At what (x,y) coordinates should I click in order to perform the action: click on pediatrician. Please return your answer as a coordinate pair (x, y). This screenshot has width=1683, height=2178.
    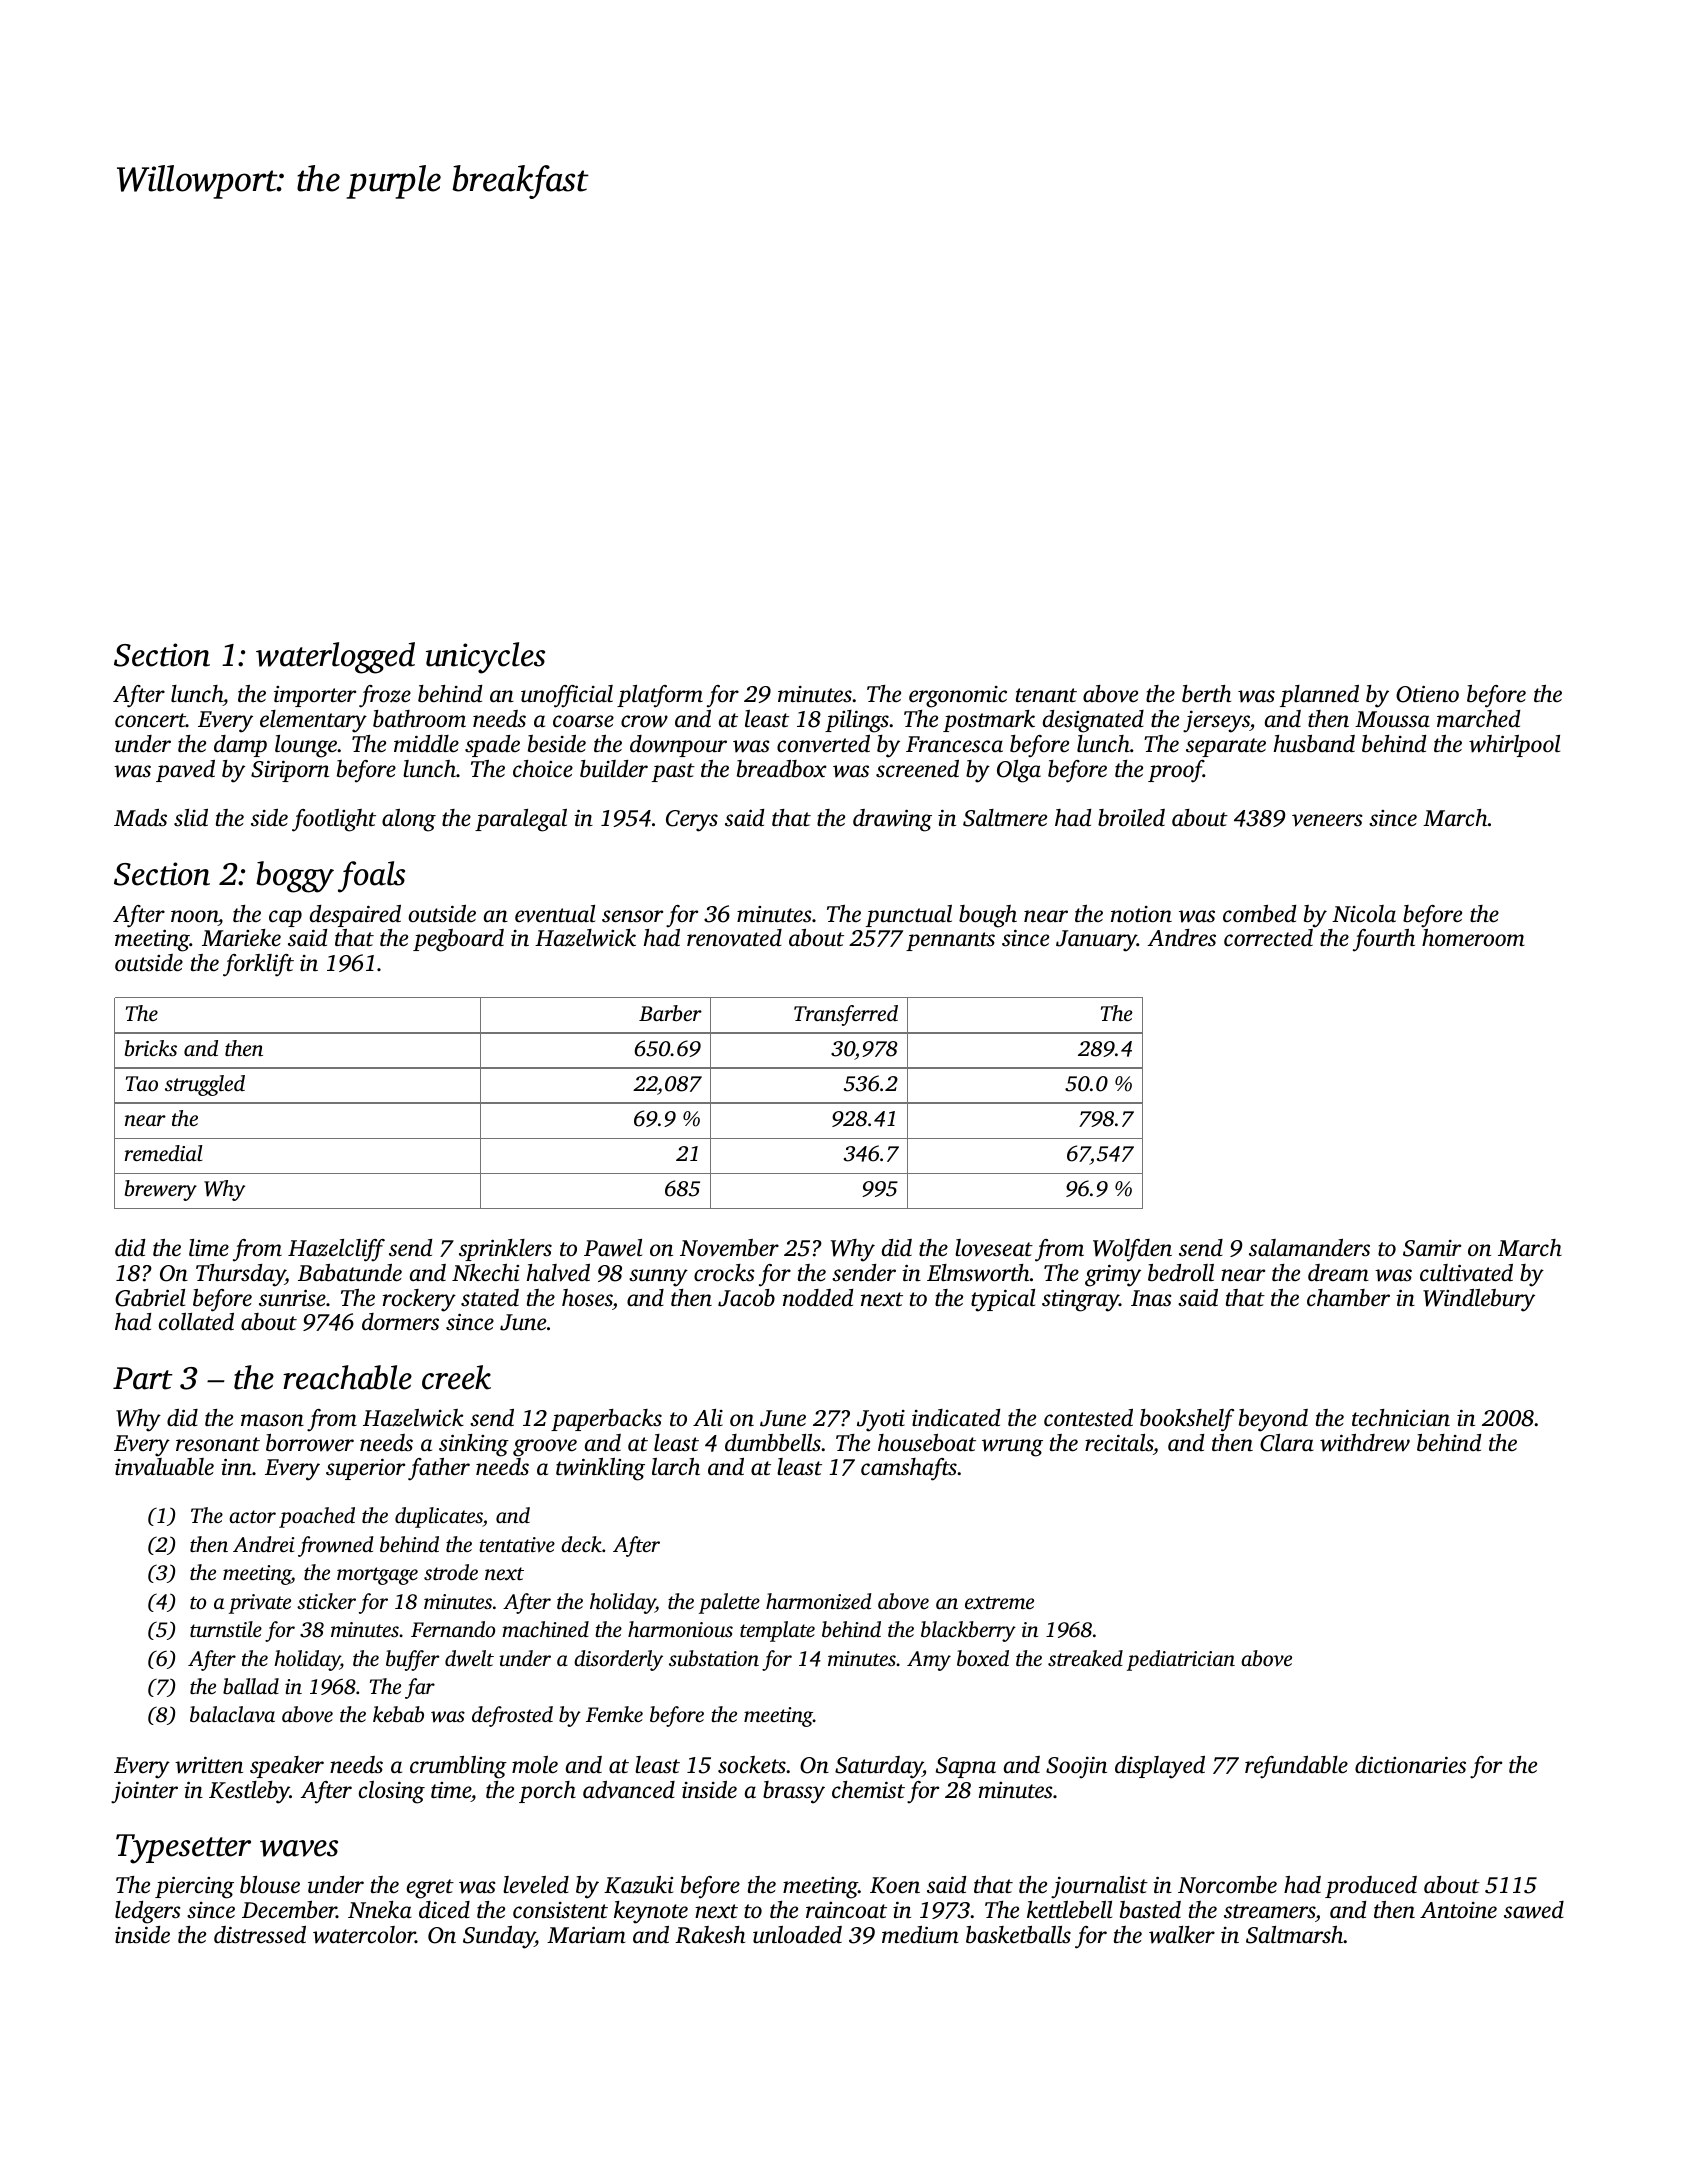
    Looking at the image, I should click on (1181, 1660).
